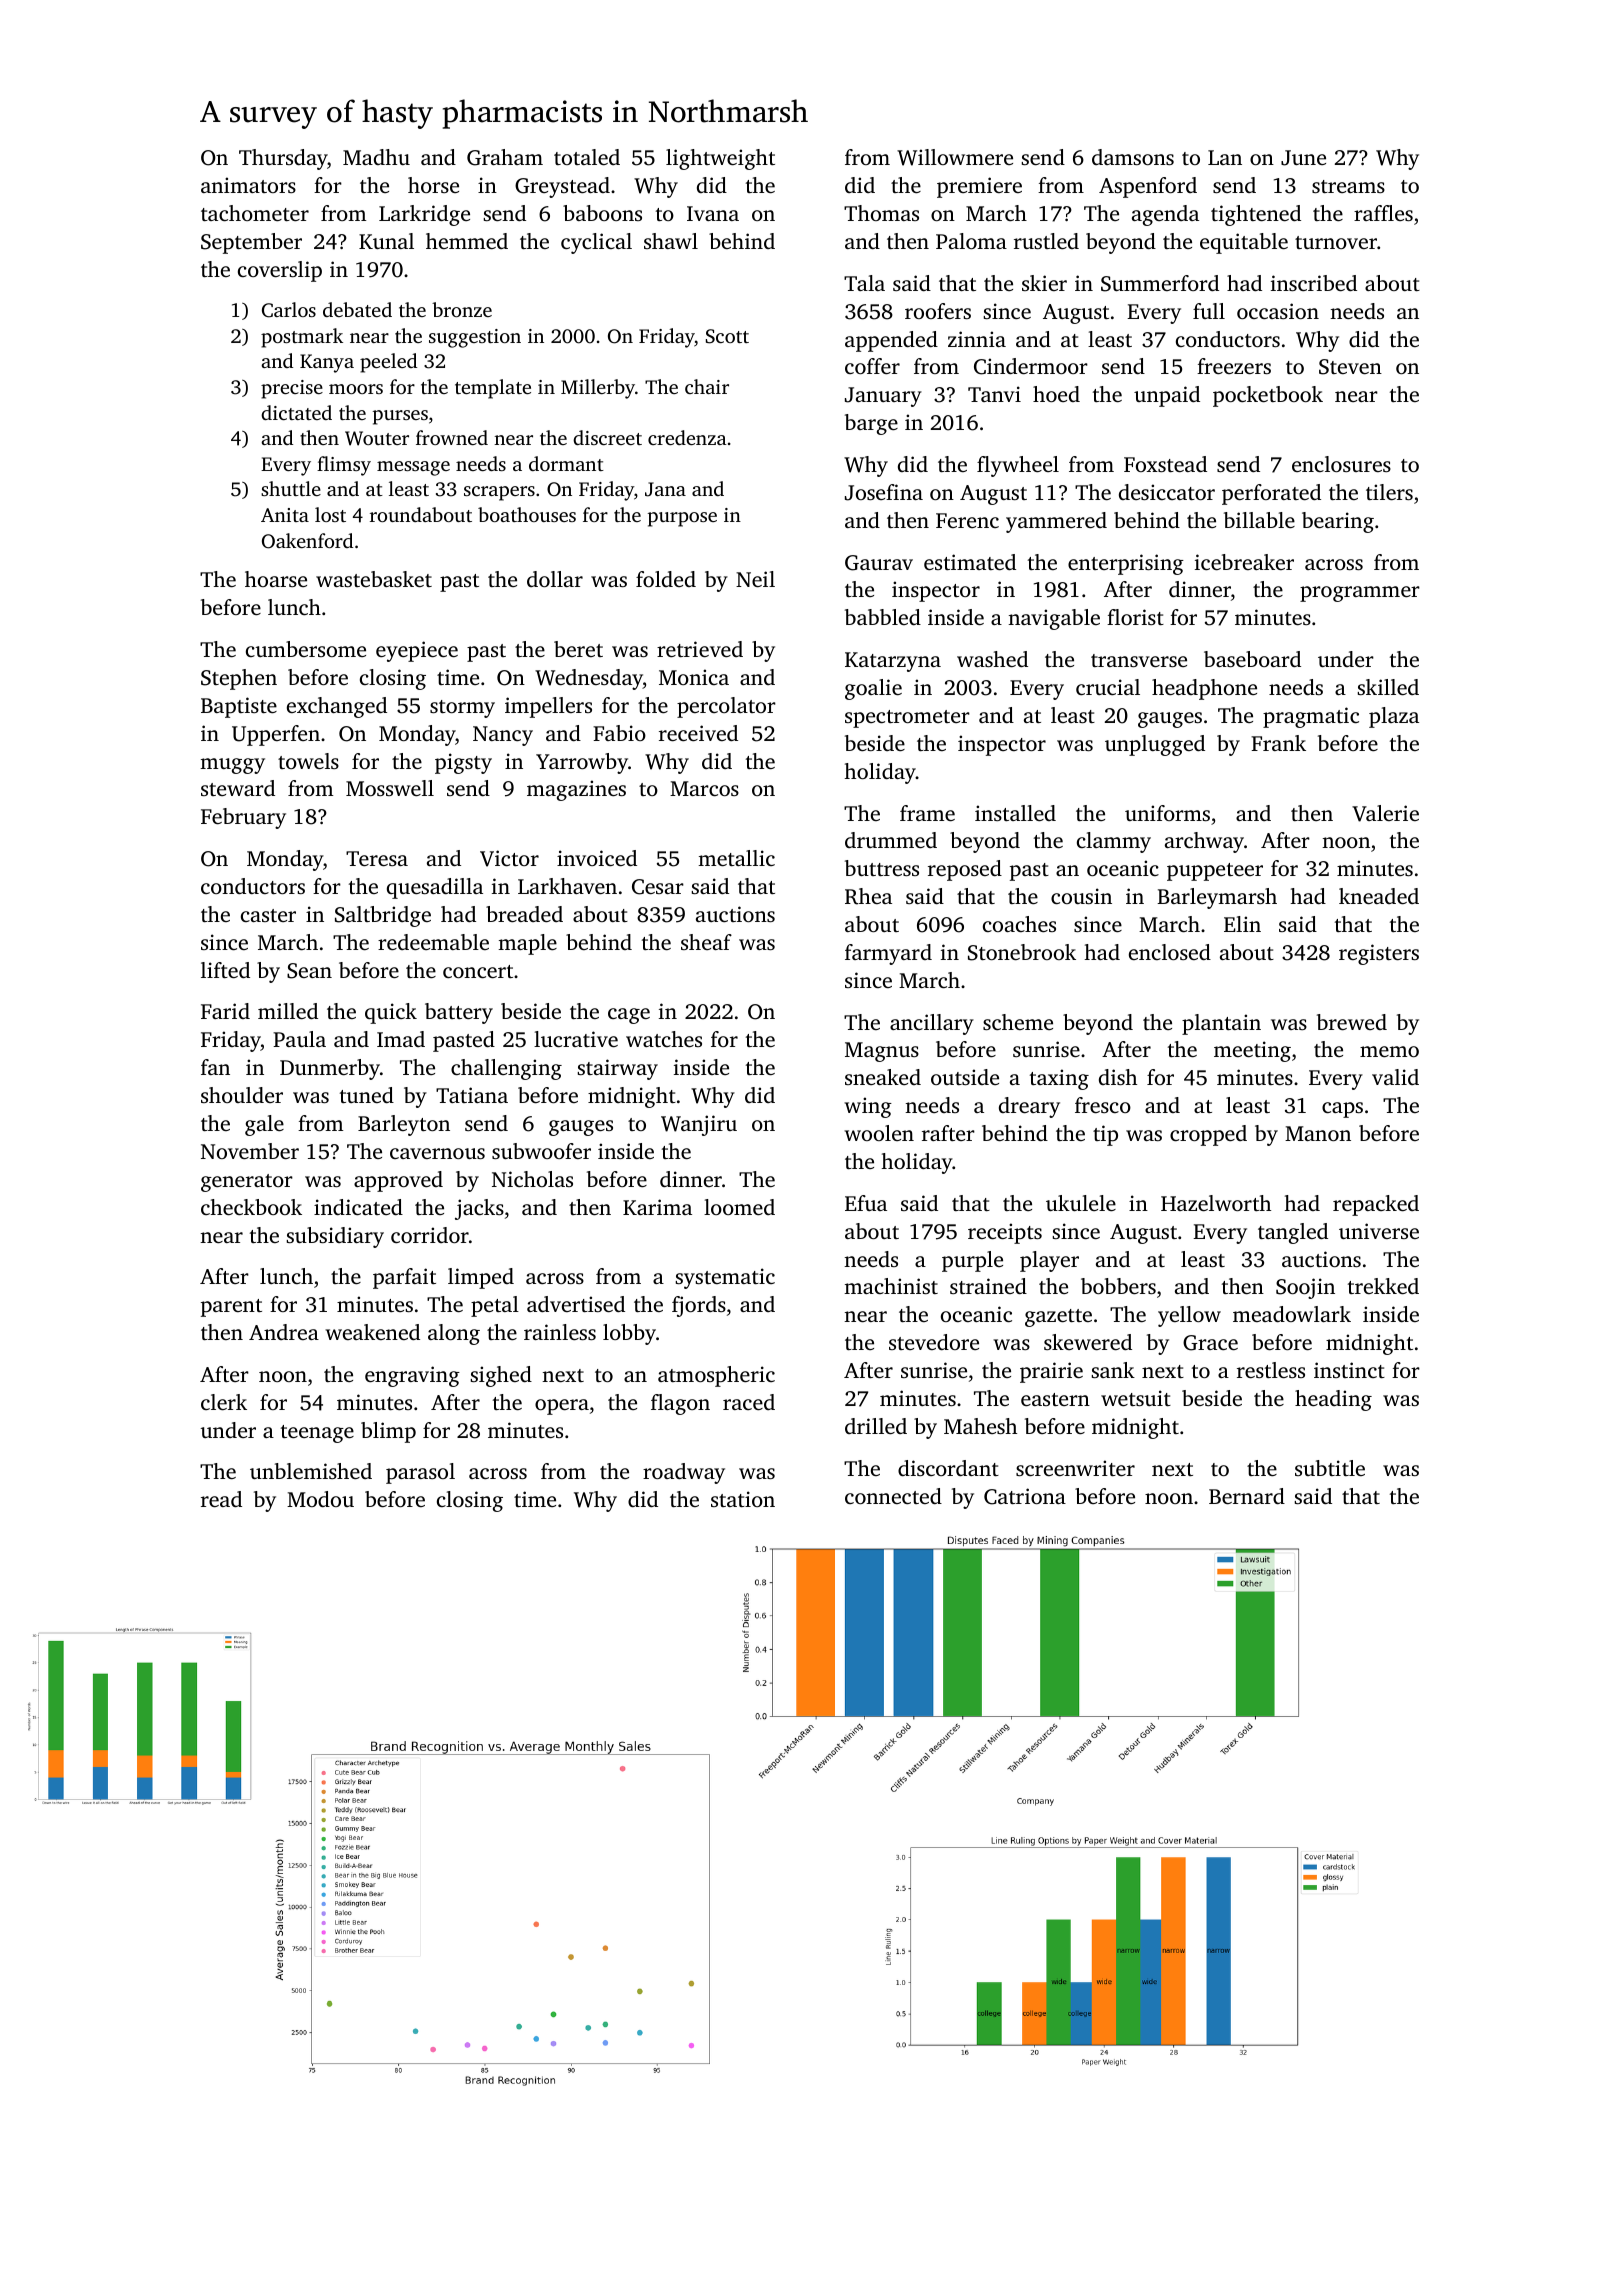 The width and height of the page is (1620, 2292). Describe the element at coordinates (1247, 1496) in the page. I see `Bernard` at that location.
